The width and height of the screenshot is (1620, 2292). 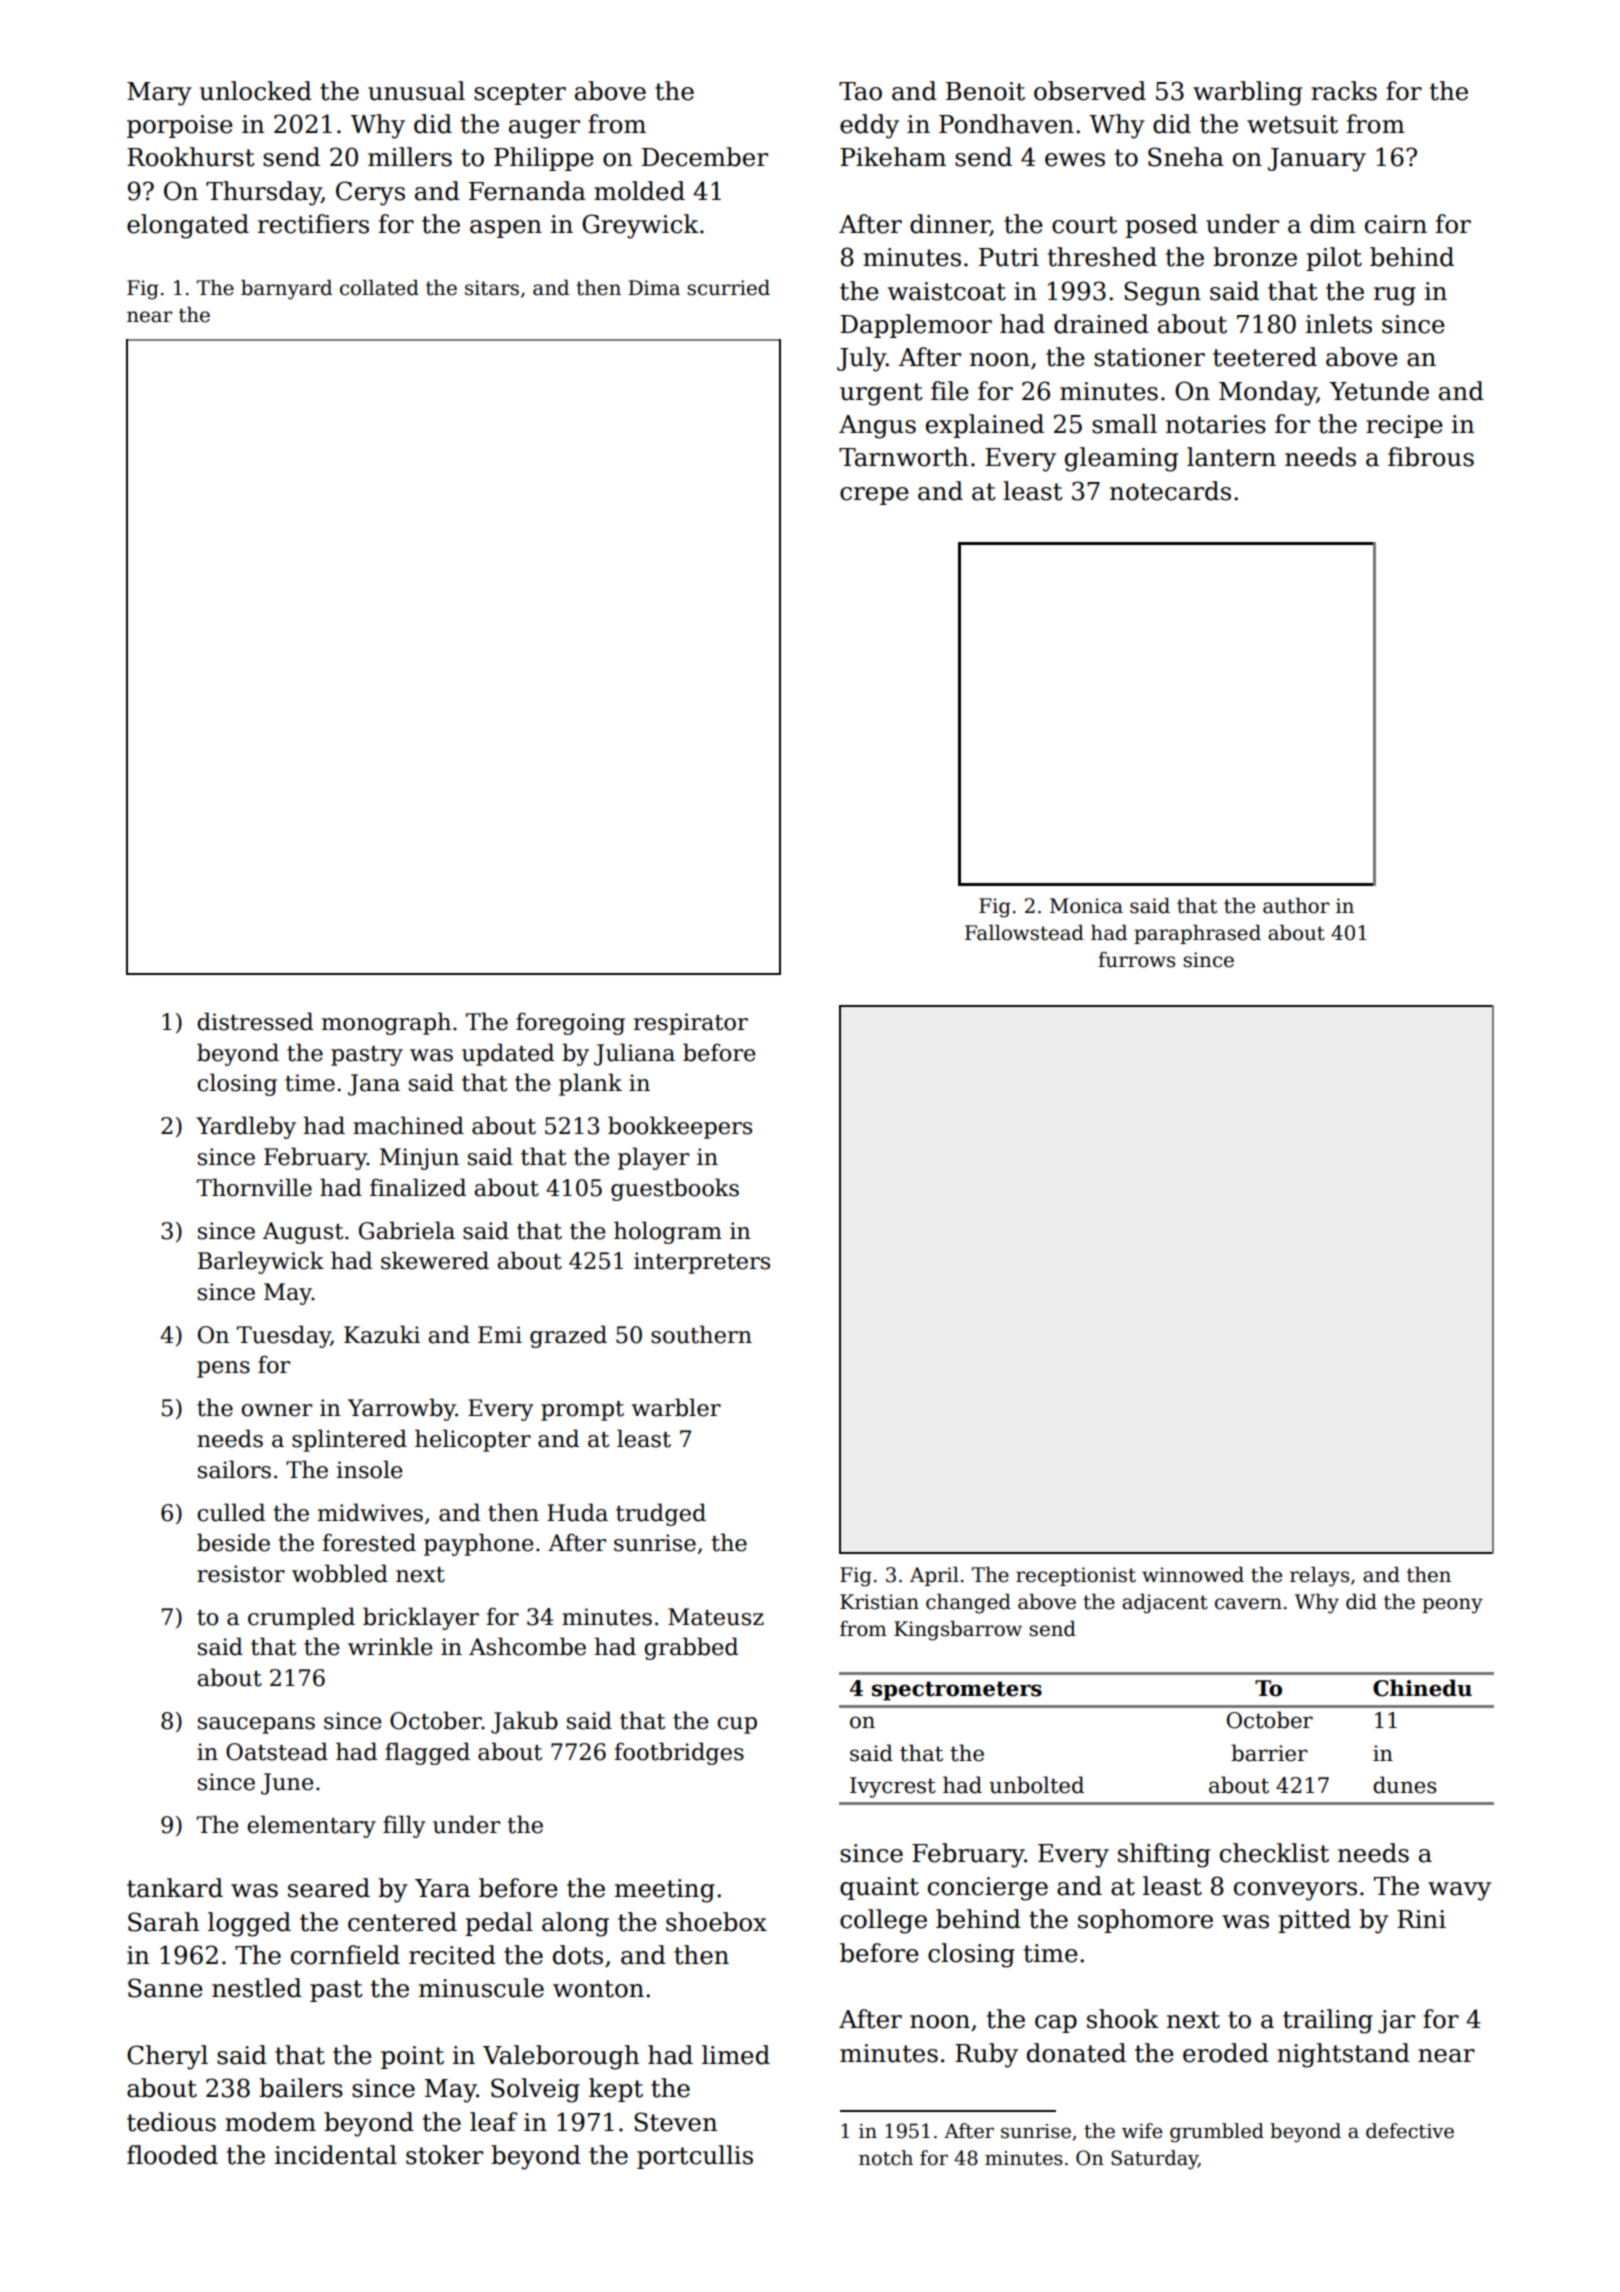 I want to click on filly, so click(x=404, y=1826).
